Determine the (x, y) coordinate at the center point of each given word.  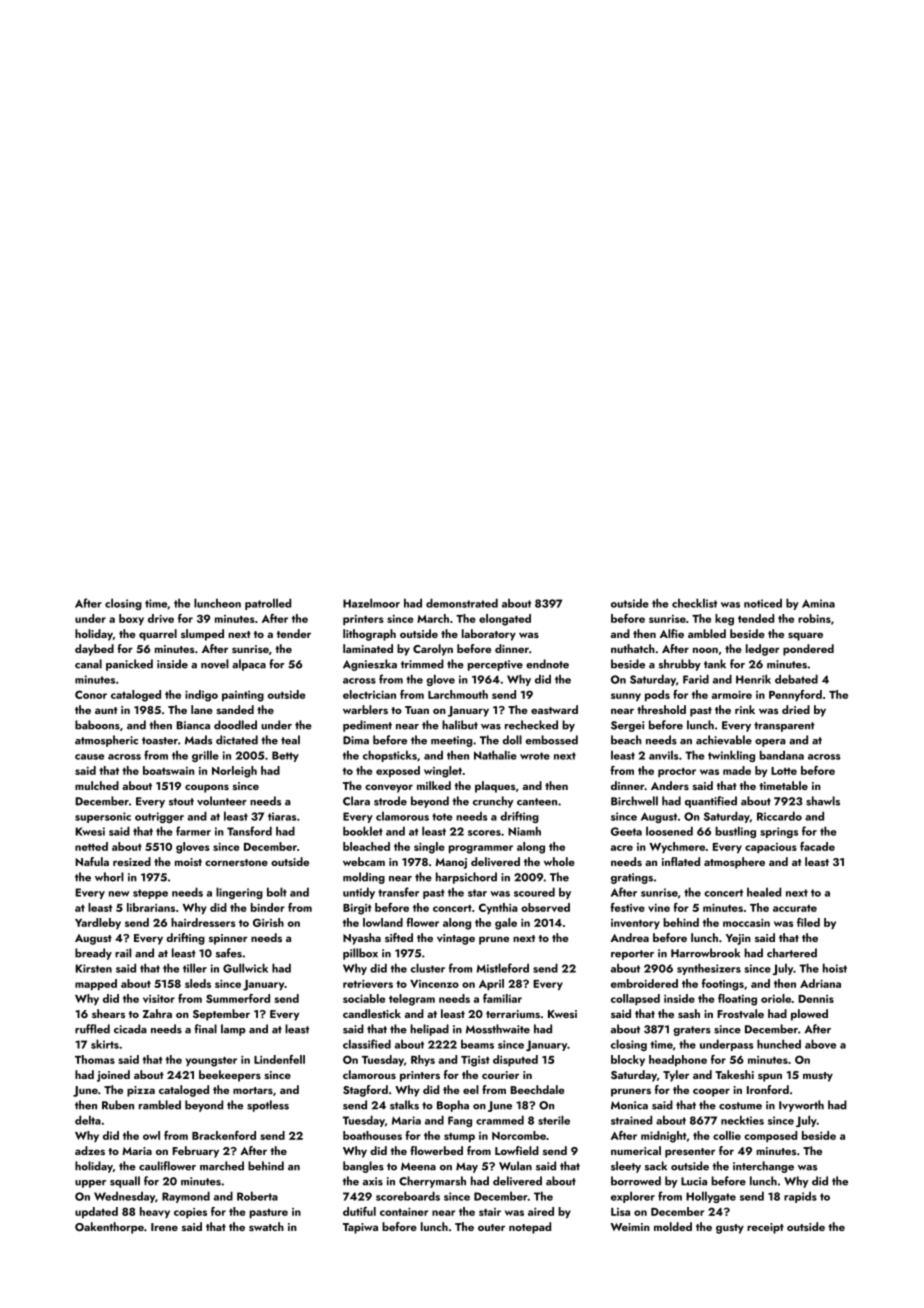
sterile (554, 1120)
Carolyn (433, 650)
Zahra (157, 1013)
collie (727, 1135)
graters (692, 1031)
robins (814, 618)
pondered (808, 650)
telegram (412, 1000)
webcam (364, 861)
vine (659, 908)
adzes (90, 1150)
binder (268, 907)
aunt (106, 710)
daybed (94, 650)
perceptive (495, 665)
